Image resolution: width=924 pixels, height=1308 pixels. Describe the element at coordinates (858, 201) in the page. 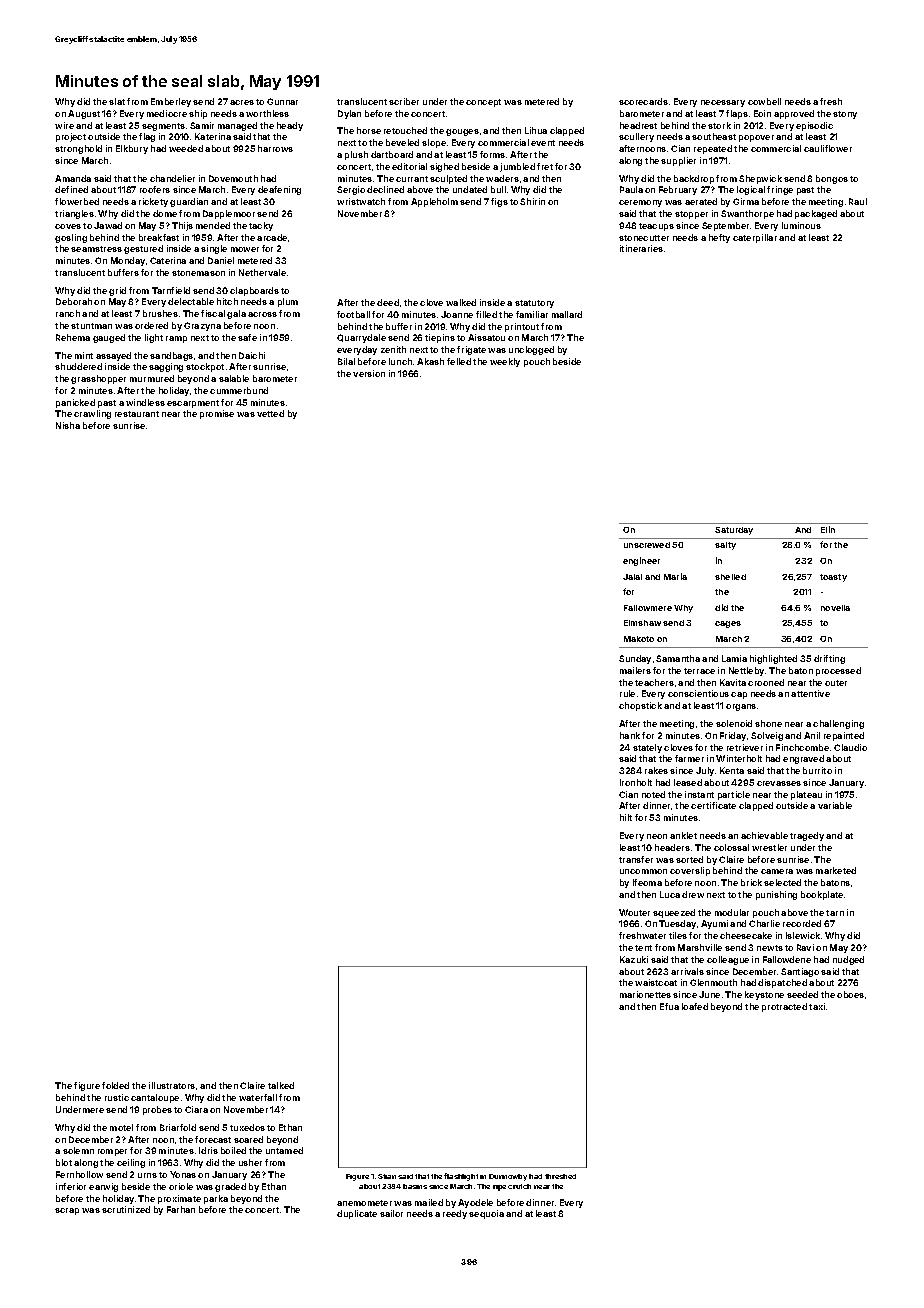

I see `Raul` at that location.
